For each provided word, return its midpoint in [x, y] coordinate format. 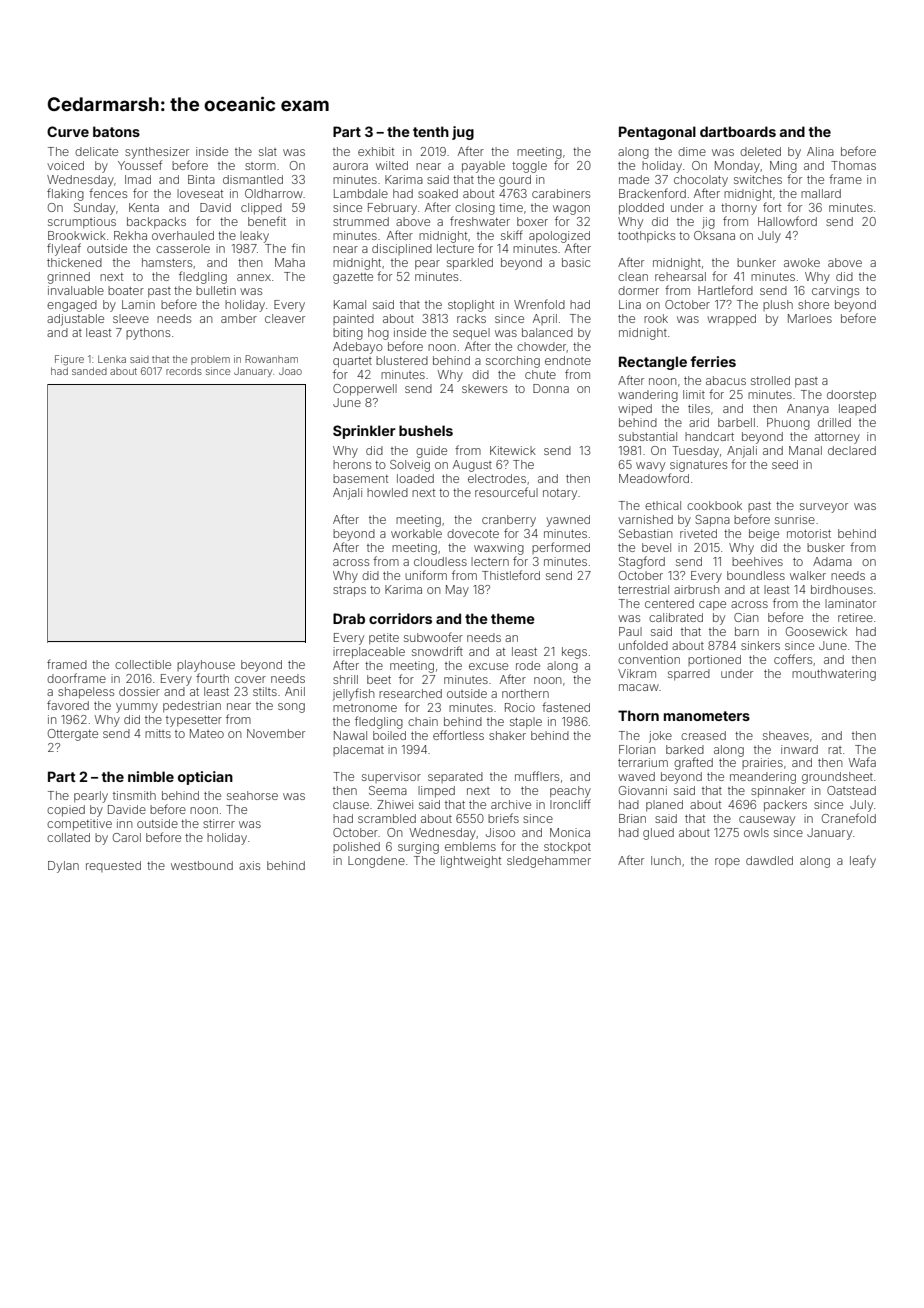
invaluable [76, 290]
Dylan [63, 867]
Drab [349, 618]
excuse [488, 666]
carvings [835, 292]
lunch [666, 860]
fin [298, 248]
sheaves [786, 735]
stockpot [567, 848]
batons [116, 131]
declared [852, 450]
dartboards [738, 131]
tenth [431, 131]
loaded [415, 478]
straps [349, 591]
